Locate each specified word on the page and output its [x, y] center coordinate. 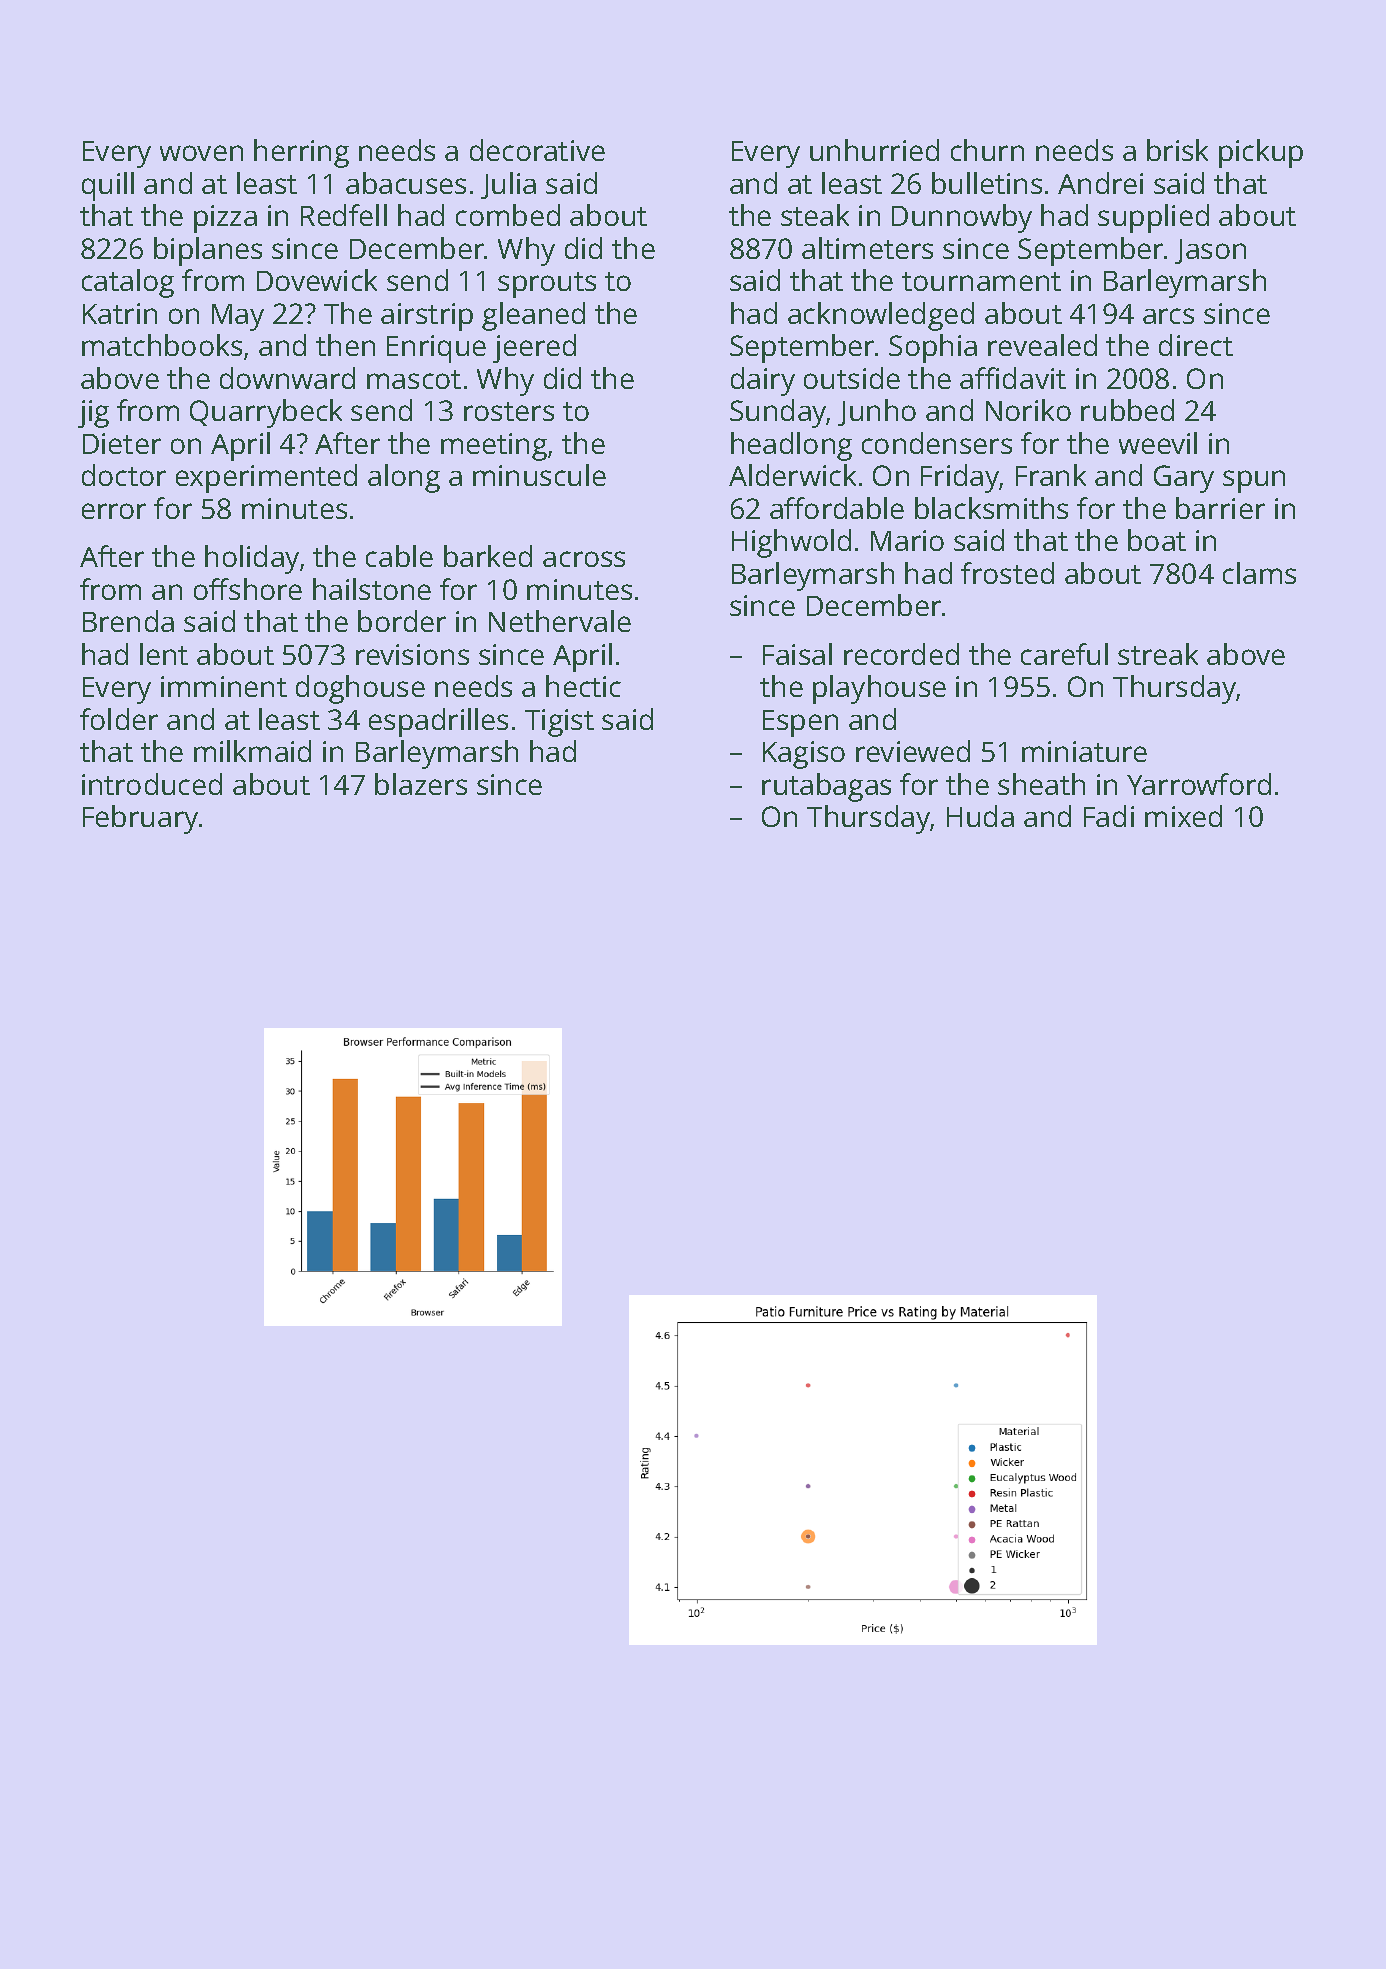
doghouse [360, 689]
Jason [1210, 251]
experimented [266, 478]
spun [1254, 481]
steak [815, 215]
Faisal [797, 654]
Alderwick [792, 475]
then [345, 345]
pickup [1261, 153]
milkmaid [252, 751]
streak [1158, 654]
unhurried [874, 150]
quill [108, 186]
